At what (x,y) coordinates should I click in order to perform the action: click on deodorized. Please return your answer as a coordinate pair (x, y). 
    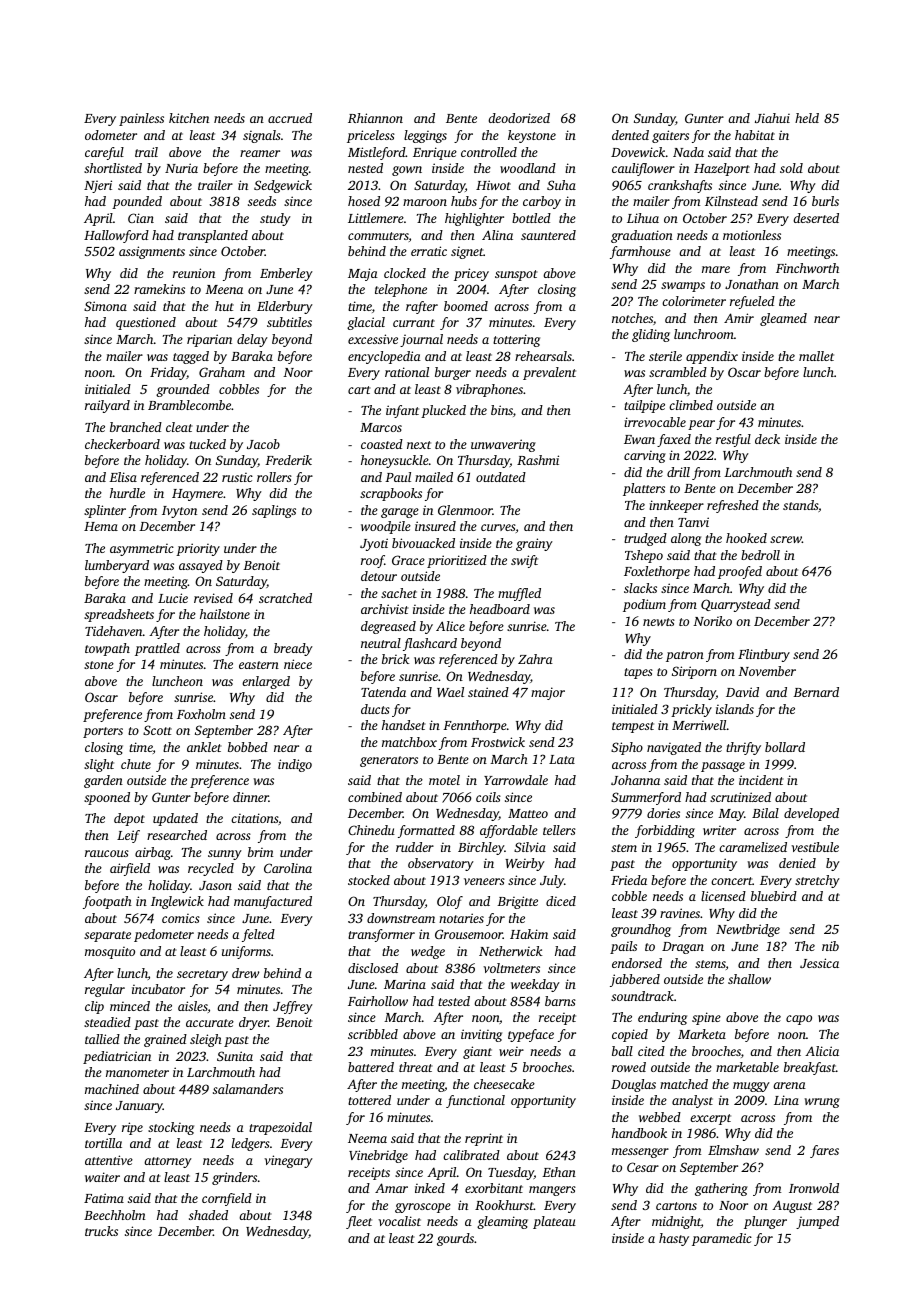
    Looking at the image, I should click on (519, 118).
